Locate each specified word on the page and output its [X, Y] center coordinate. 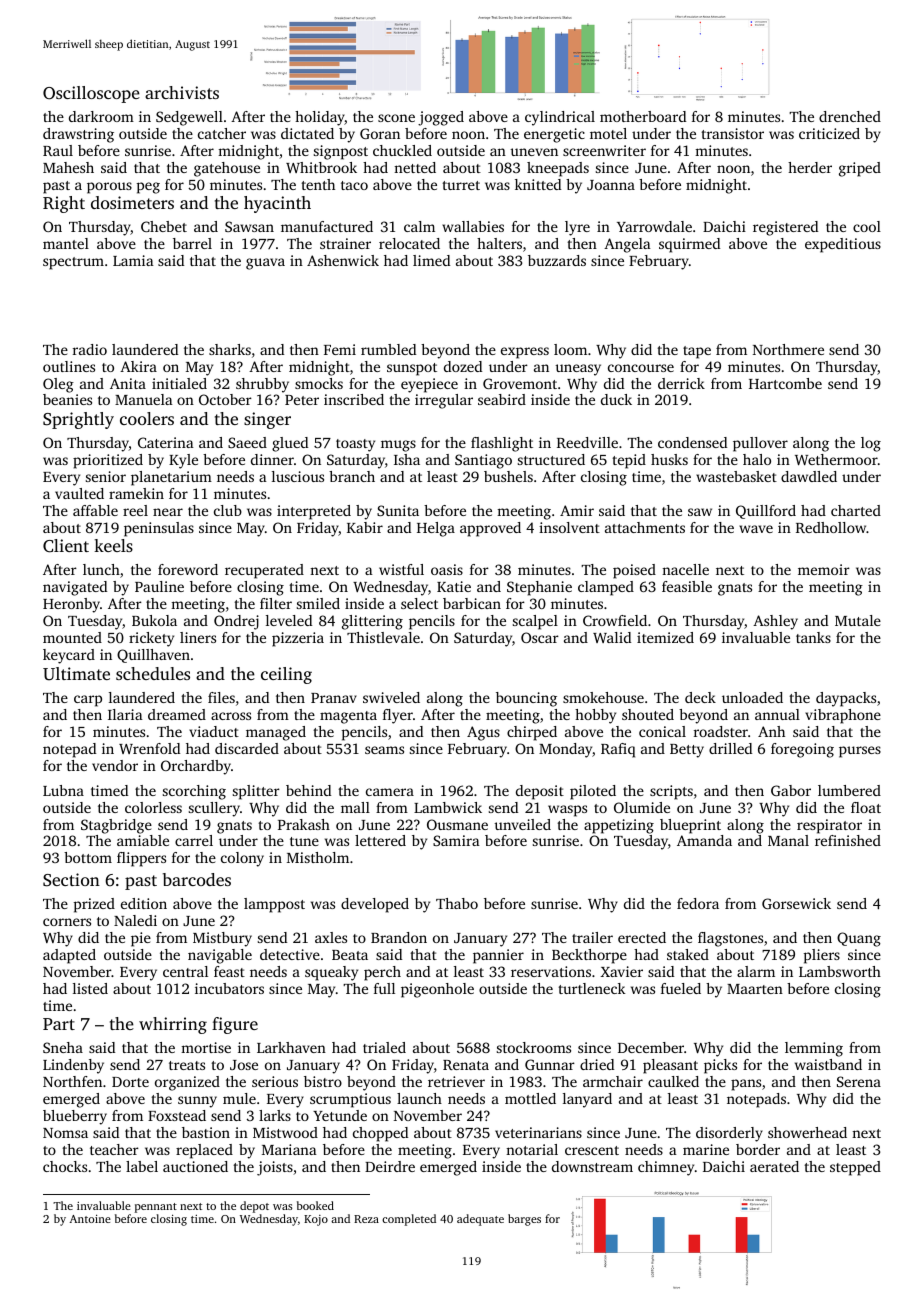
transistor [732, 133]
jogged [441, 118]
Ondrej [236, 622]
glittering [372, 622]
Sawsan [249, 226]
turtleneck [592, 988]
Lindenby [73, 1066]
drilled [730, 748]
